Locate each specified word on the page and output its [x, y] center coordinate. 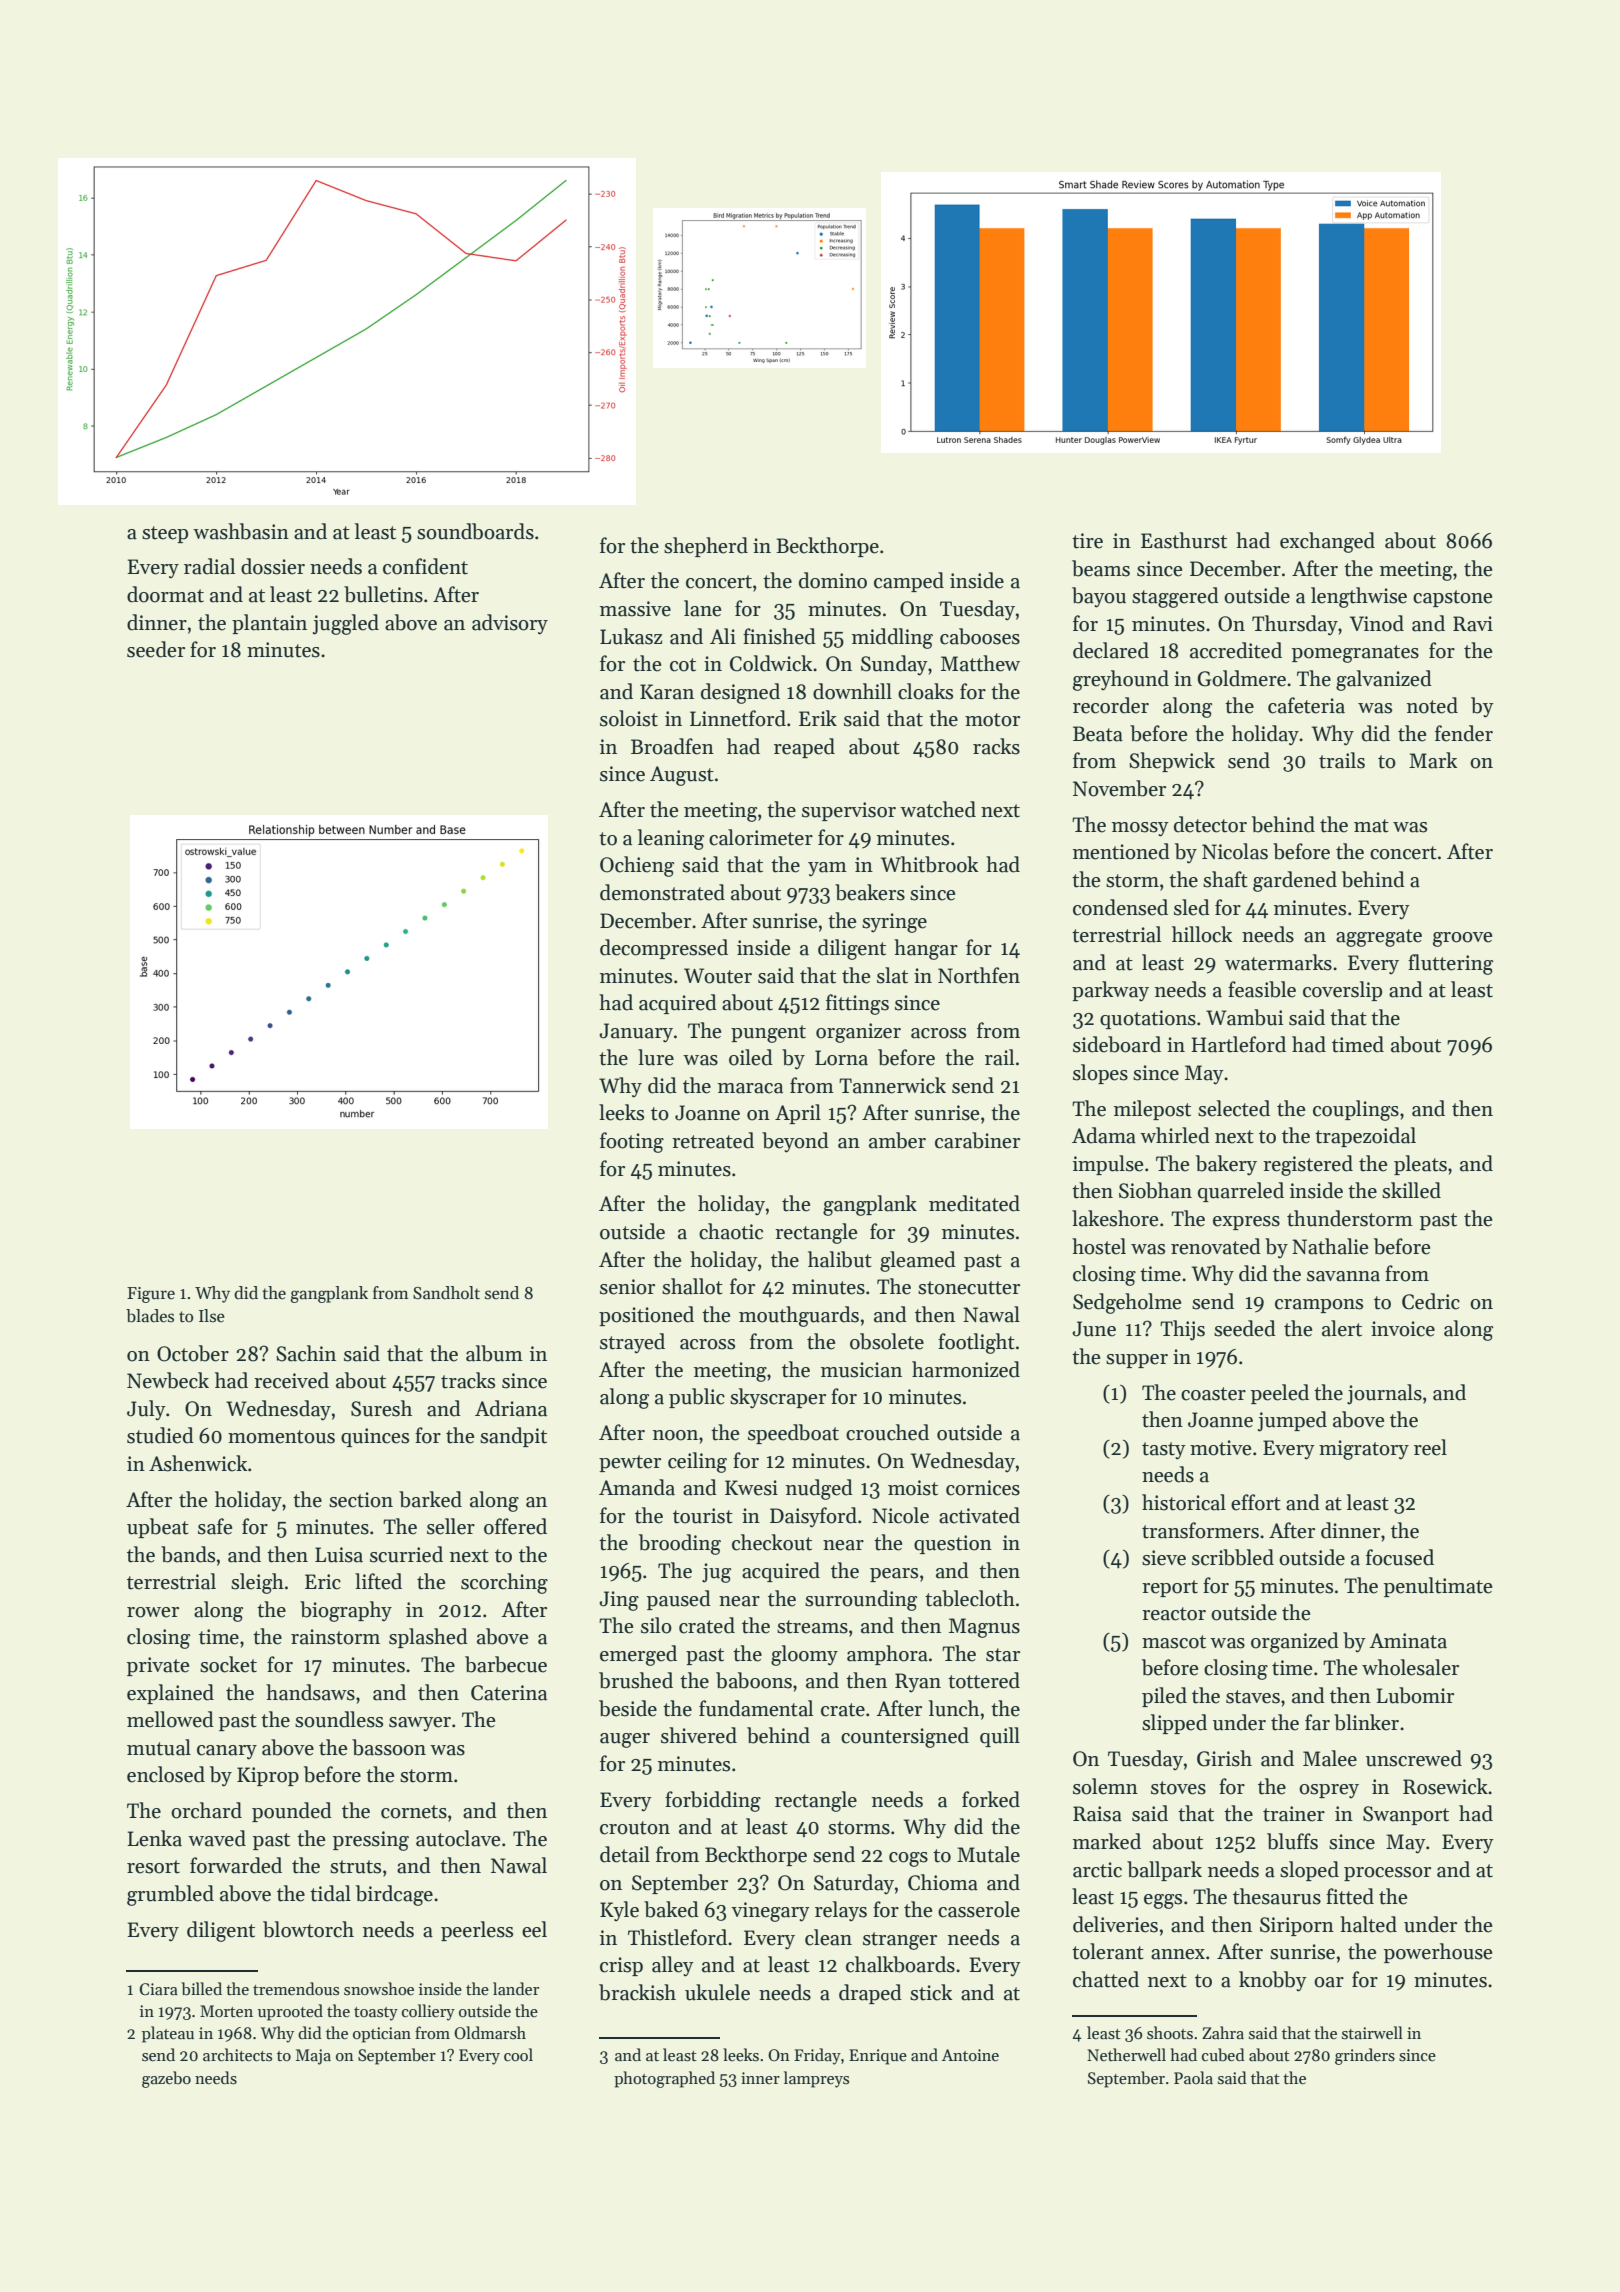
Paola [1193, 2077]
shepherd [706, 547]
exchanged [1327, 542]
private [158, 1666]
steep [165, 534]
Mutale [988, 1854]
